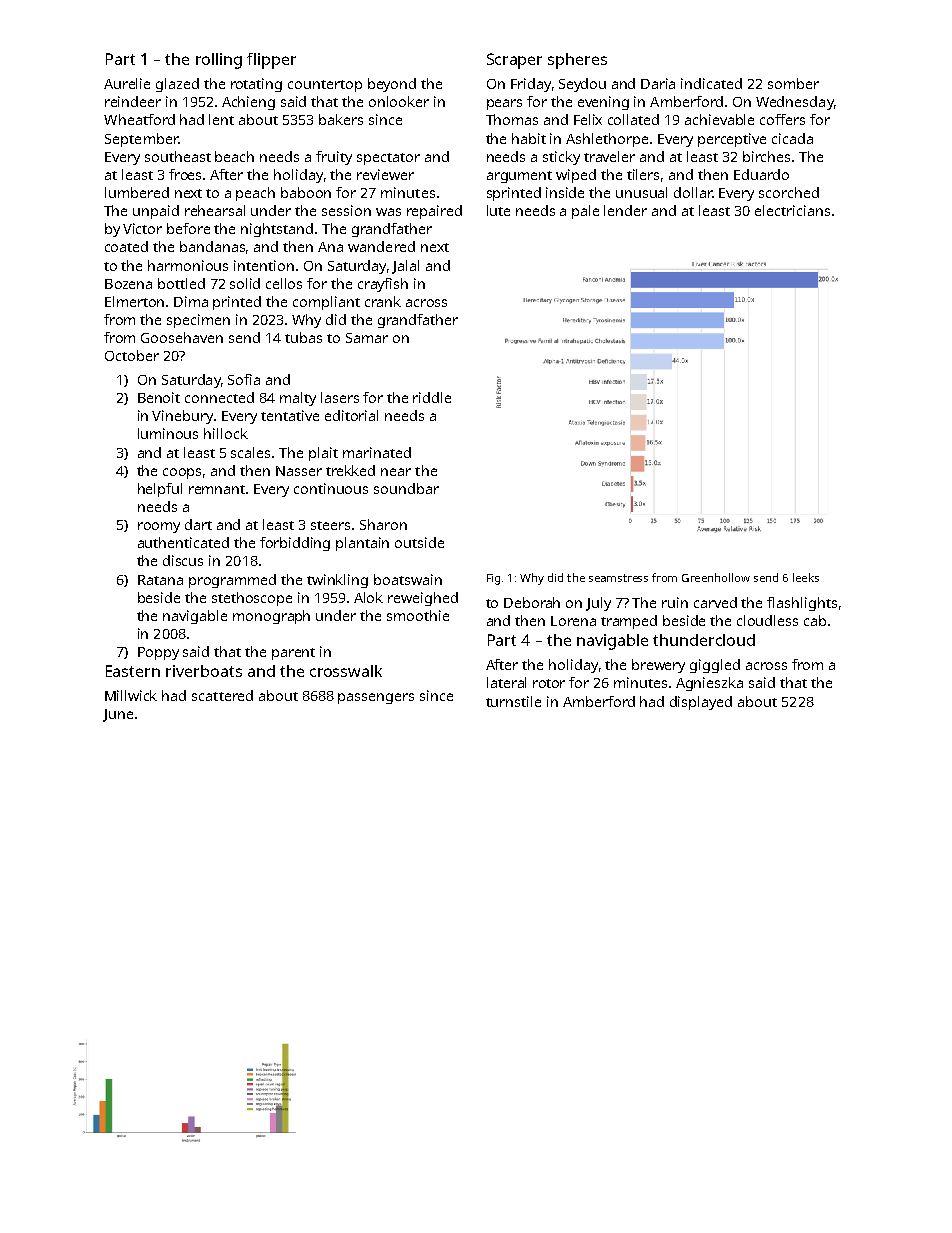  What do you see at coordinates (802, 604) in the screenshot?
I see `flashlights` at bounding box center [802, 604].
